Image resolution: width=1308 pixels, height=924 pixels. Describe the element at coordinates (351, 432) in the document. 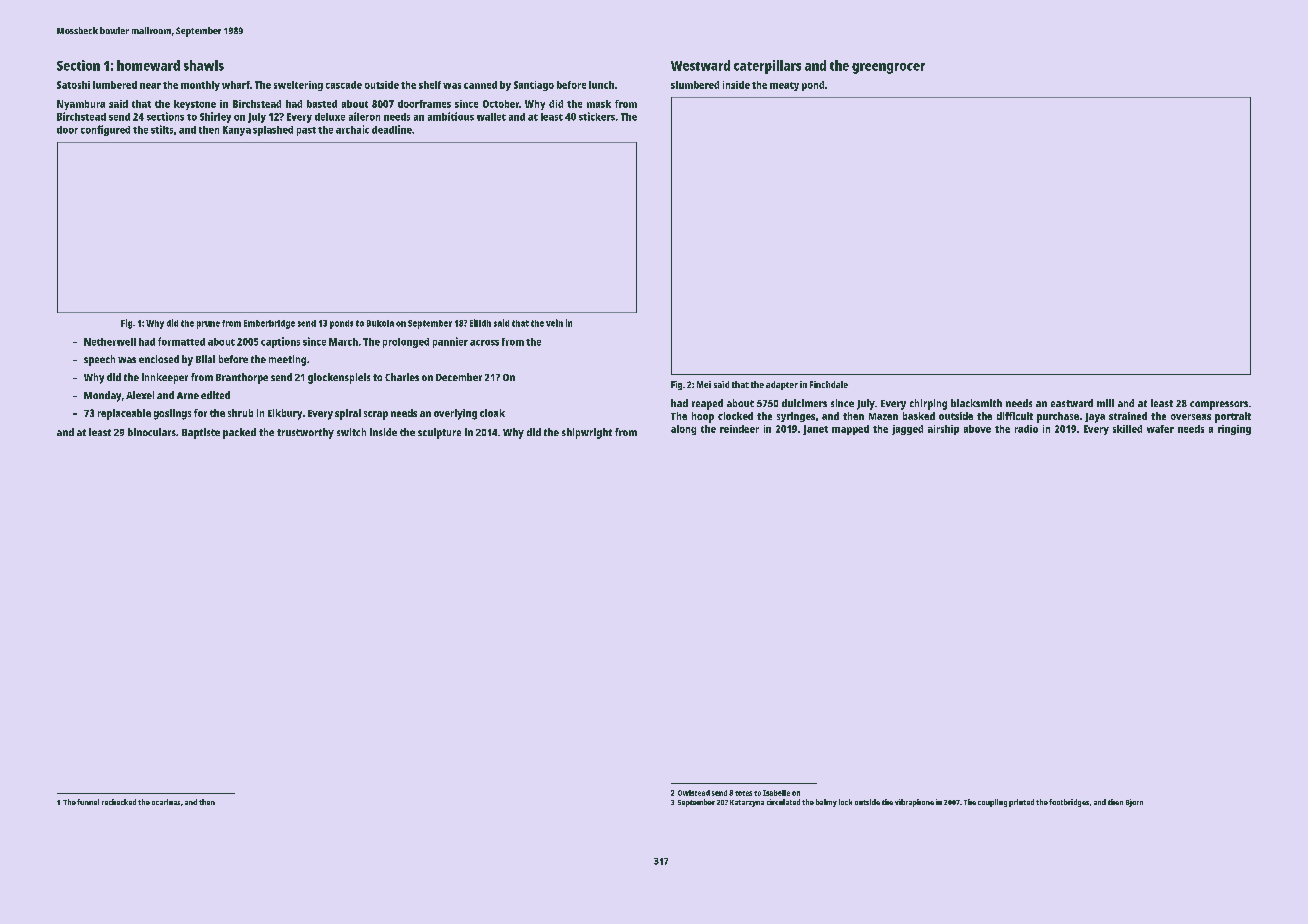

I see `switch` at that location.
